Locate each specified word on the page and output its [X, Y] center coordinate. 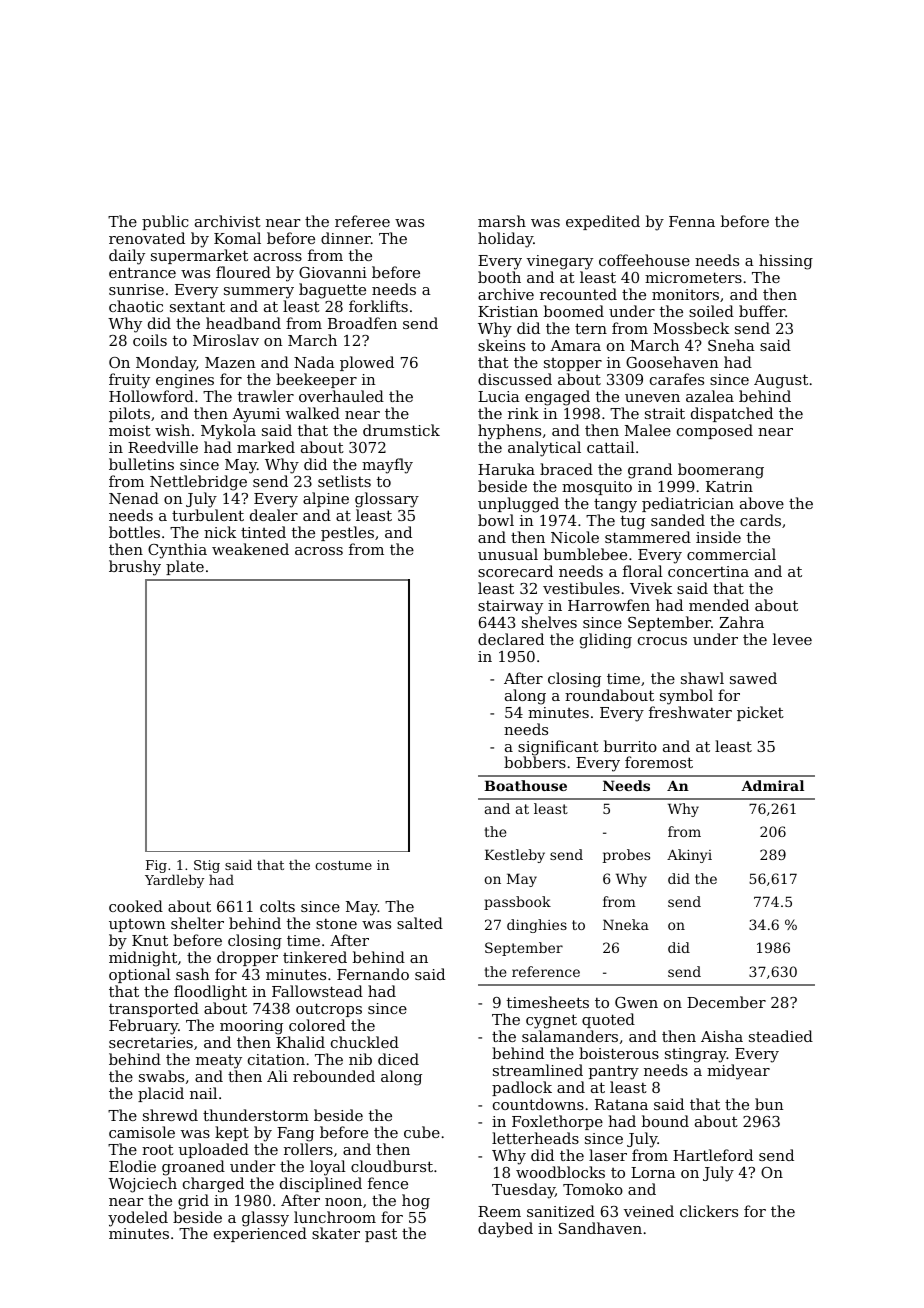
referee [362, 221]
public [165, 222]
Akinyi [689, 856]
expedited [603, 222]
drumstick [401, 430]
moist [130, 430]
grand [650, 471]
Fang [295, 1134]
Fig [156, 866]
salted [420, 923]
